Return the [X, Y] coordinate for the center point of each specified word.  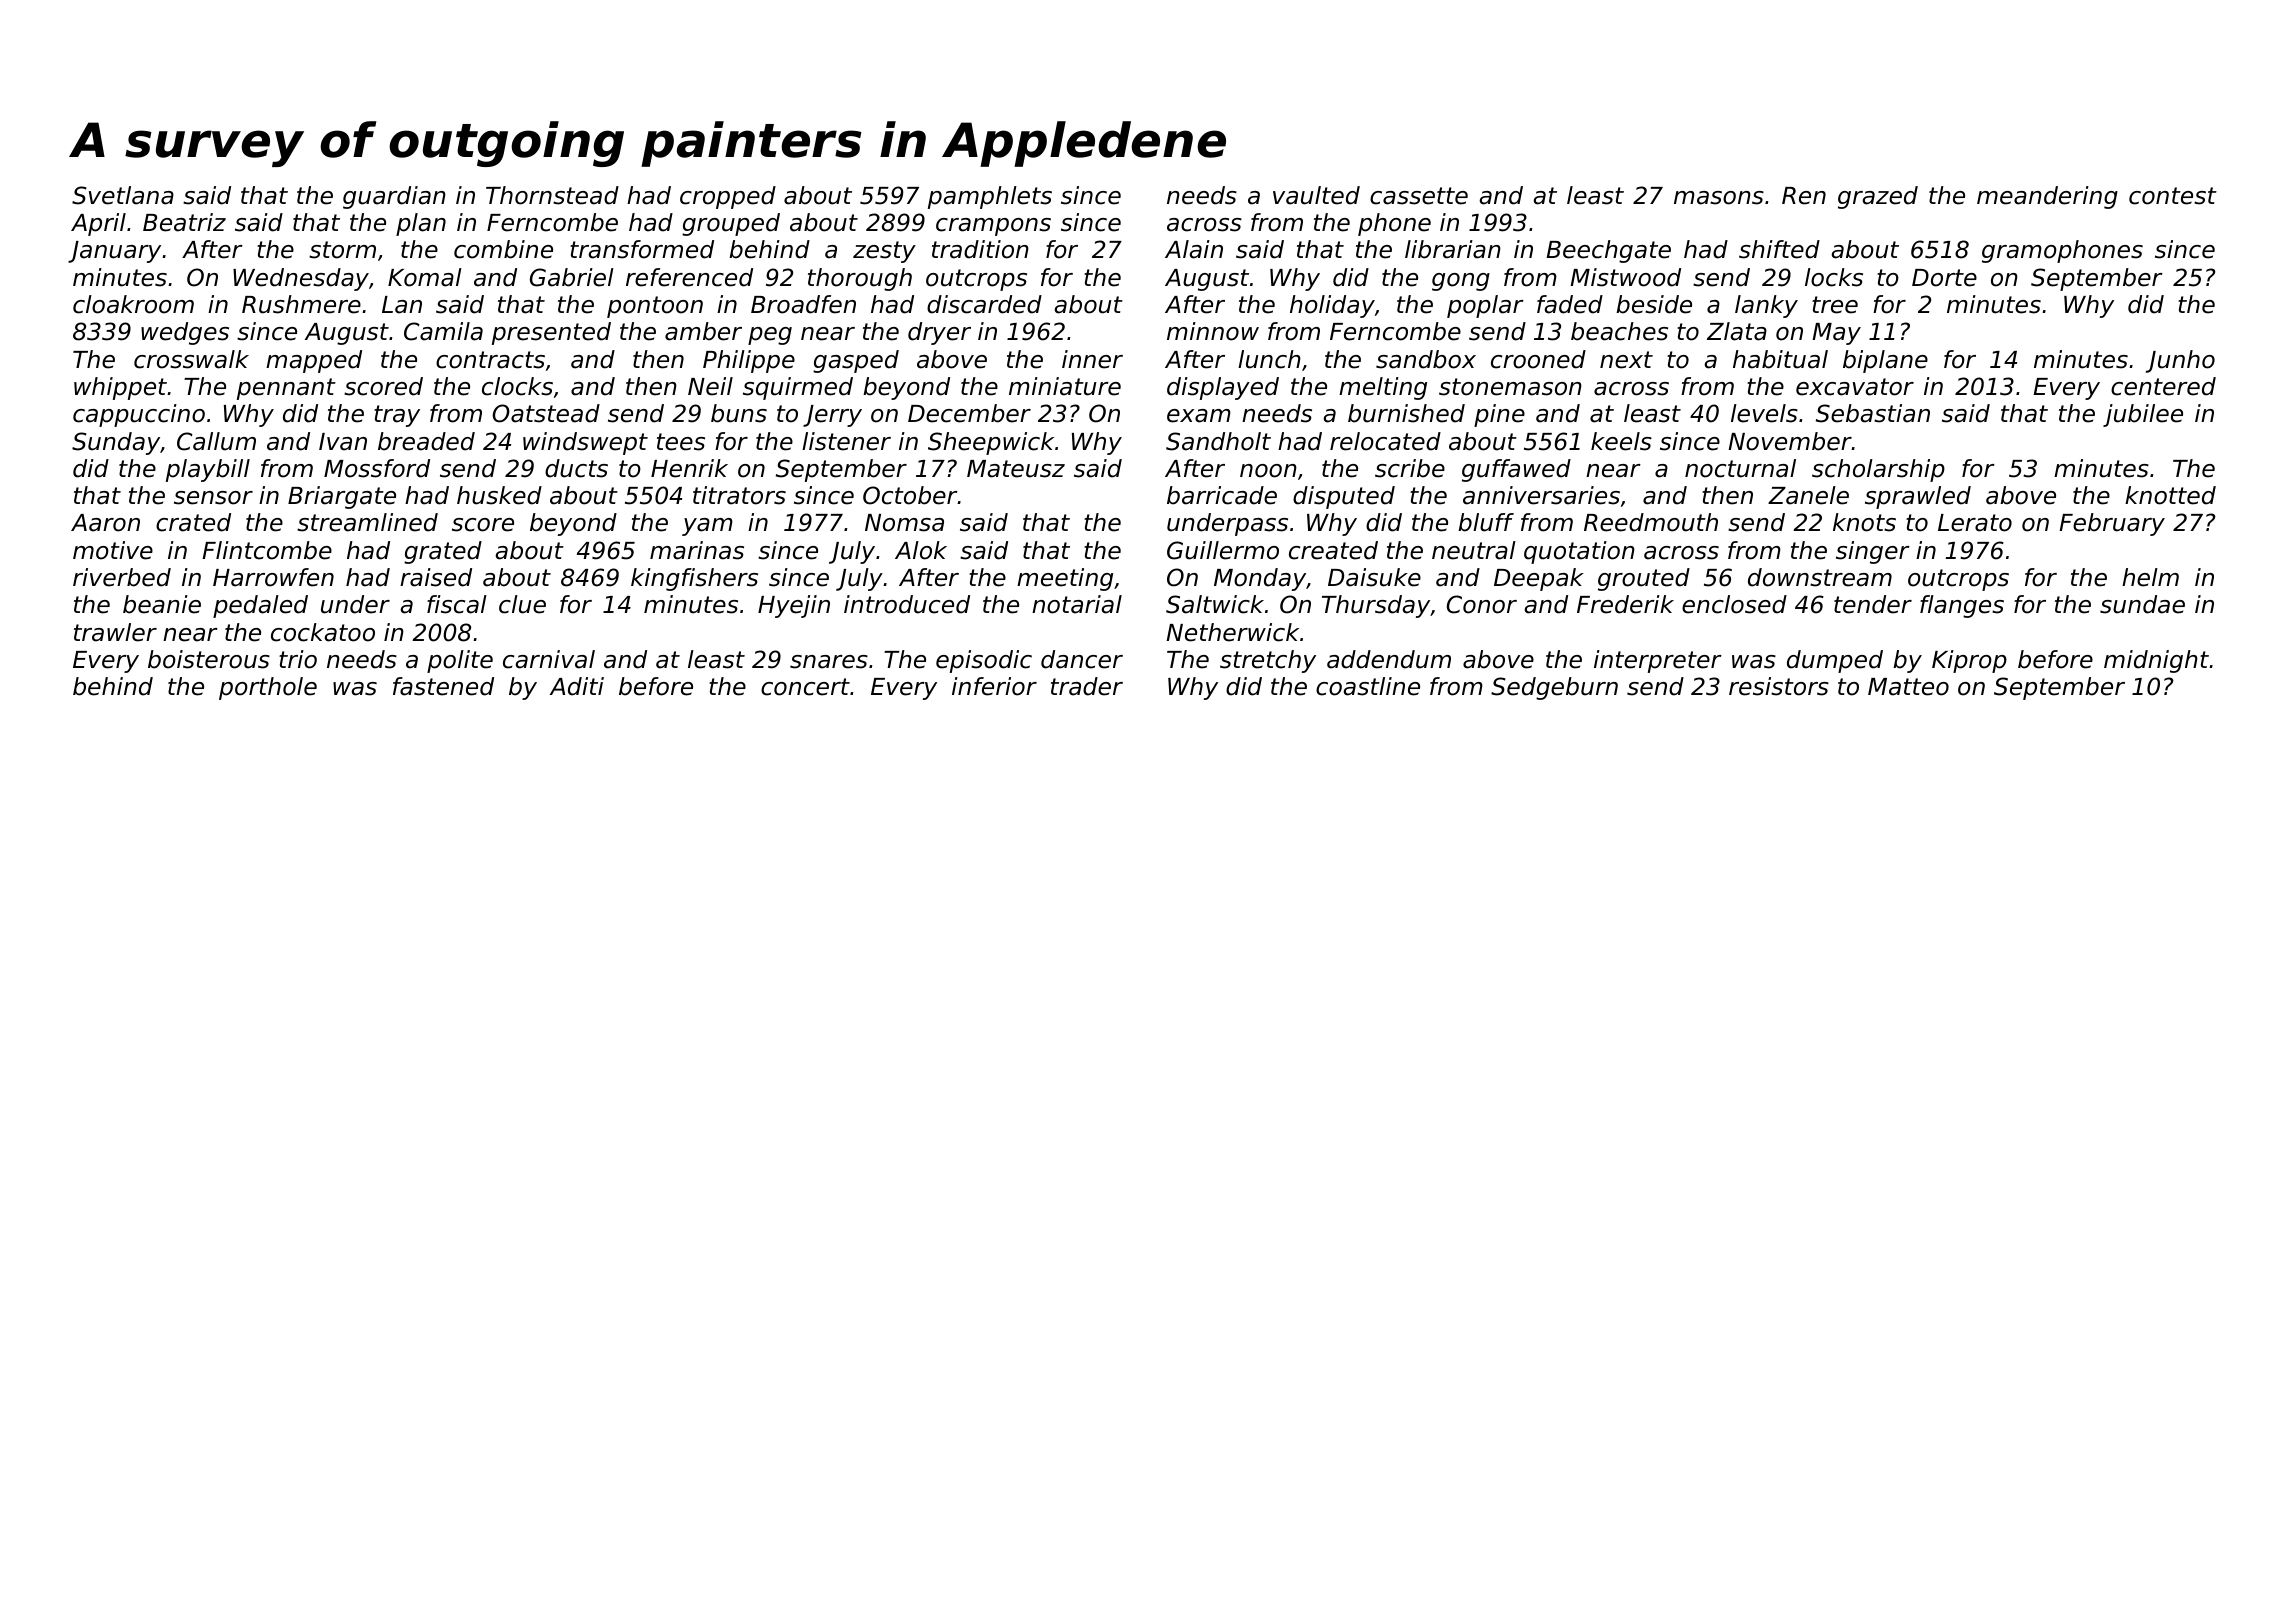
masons [1719, 198]
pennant [286, 389]
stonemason [1510, 387]
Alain [1194, 249]
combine [503, 249]
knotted [2170, 495]
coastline [1368, 686]
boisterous [209, 659]
